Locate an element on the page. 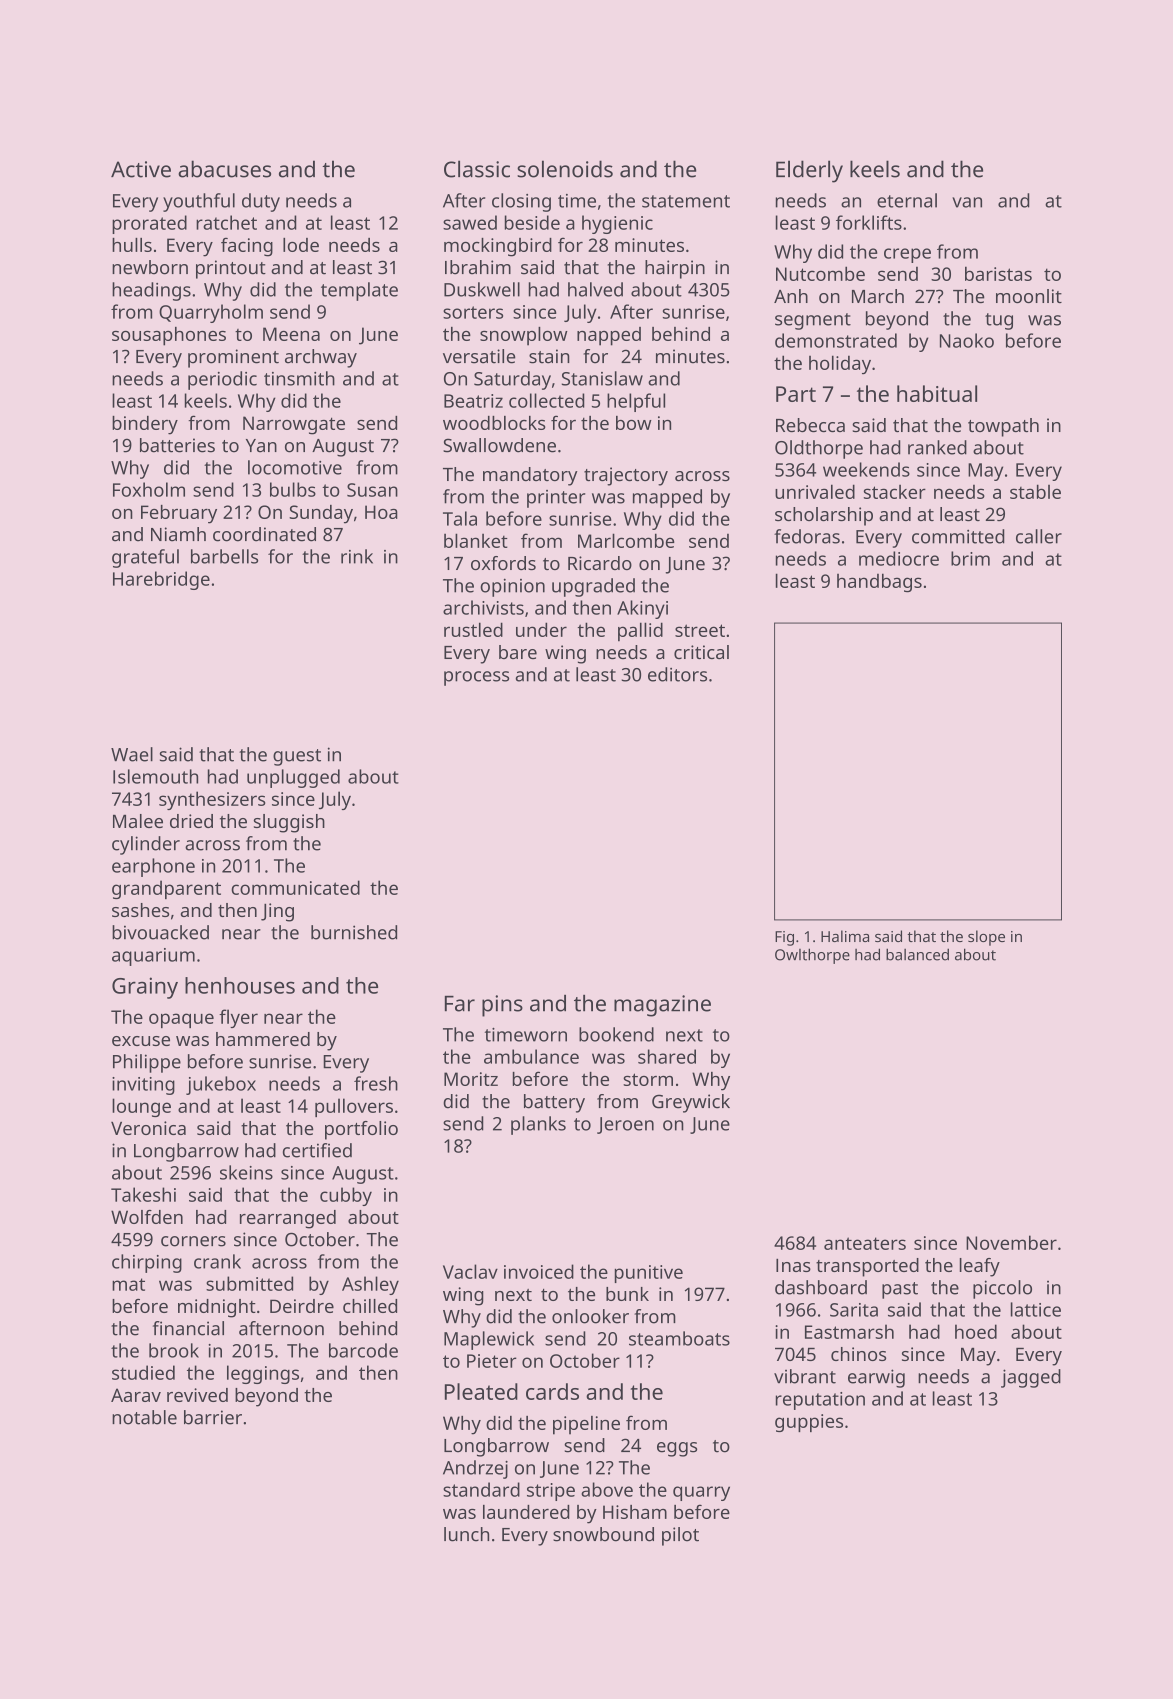 The height and width of the document is (1699, 1173). editors is located at coordinates (677, 674).
